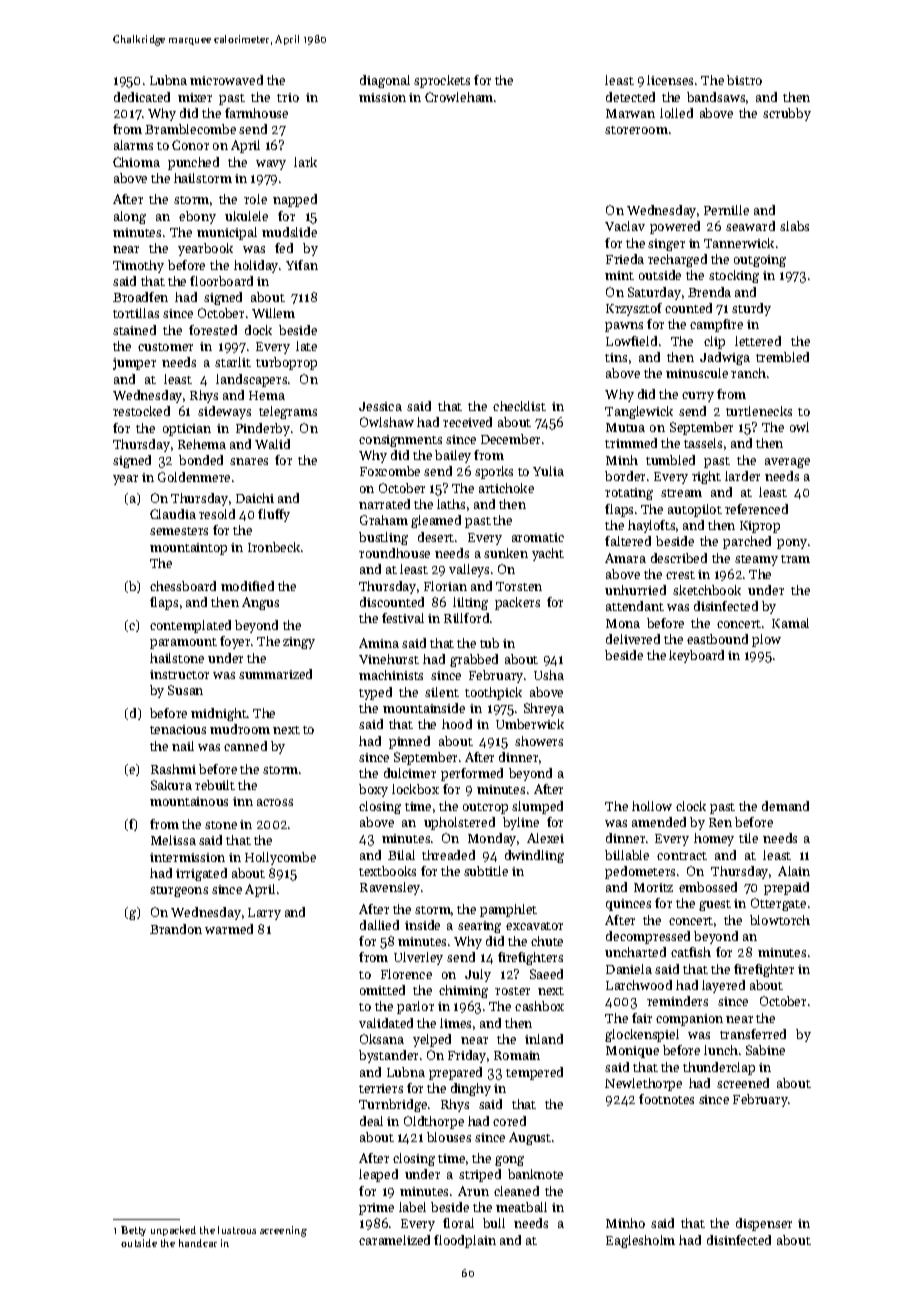 This document has height=1308, width=924. Describe the element at coordinates (764, 1224) in the document. I see `dispenser` at that location.
